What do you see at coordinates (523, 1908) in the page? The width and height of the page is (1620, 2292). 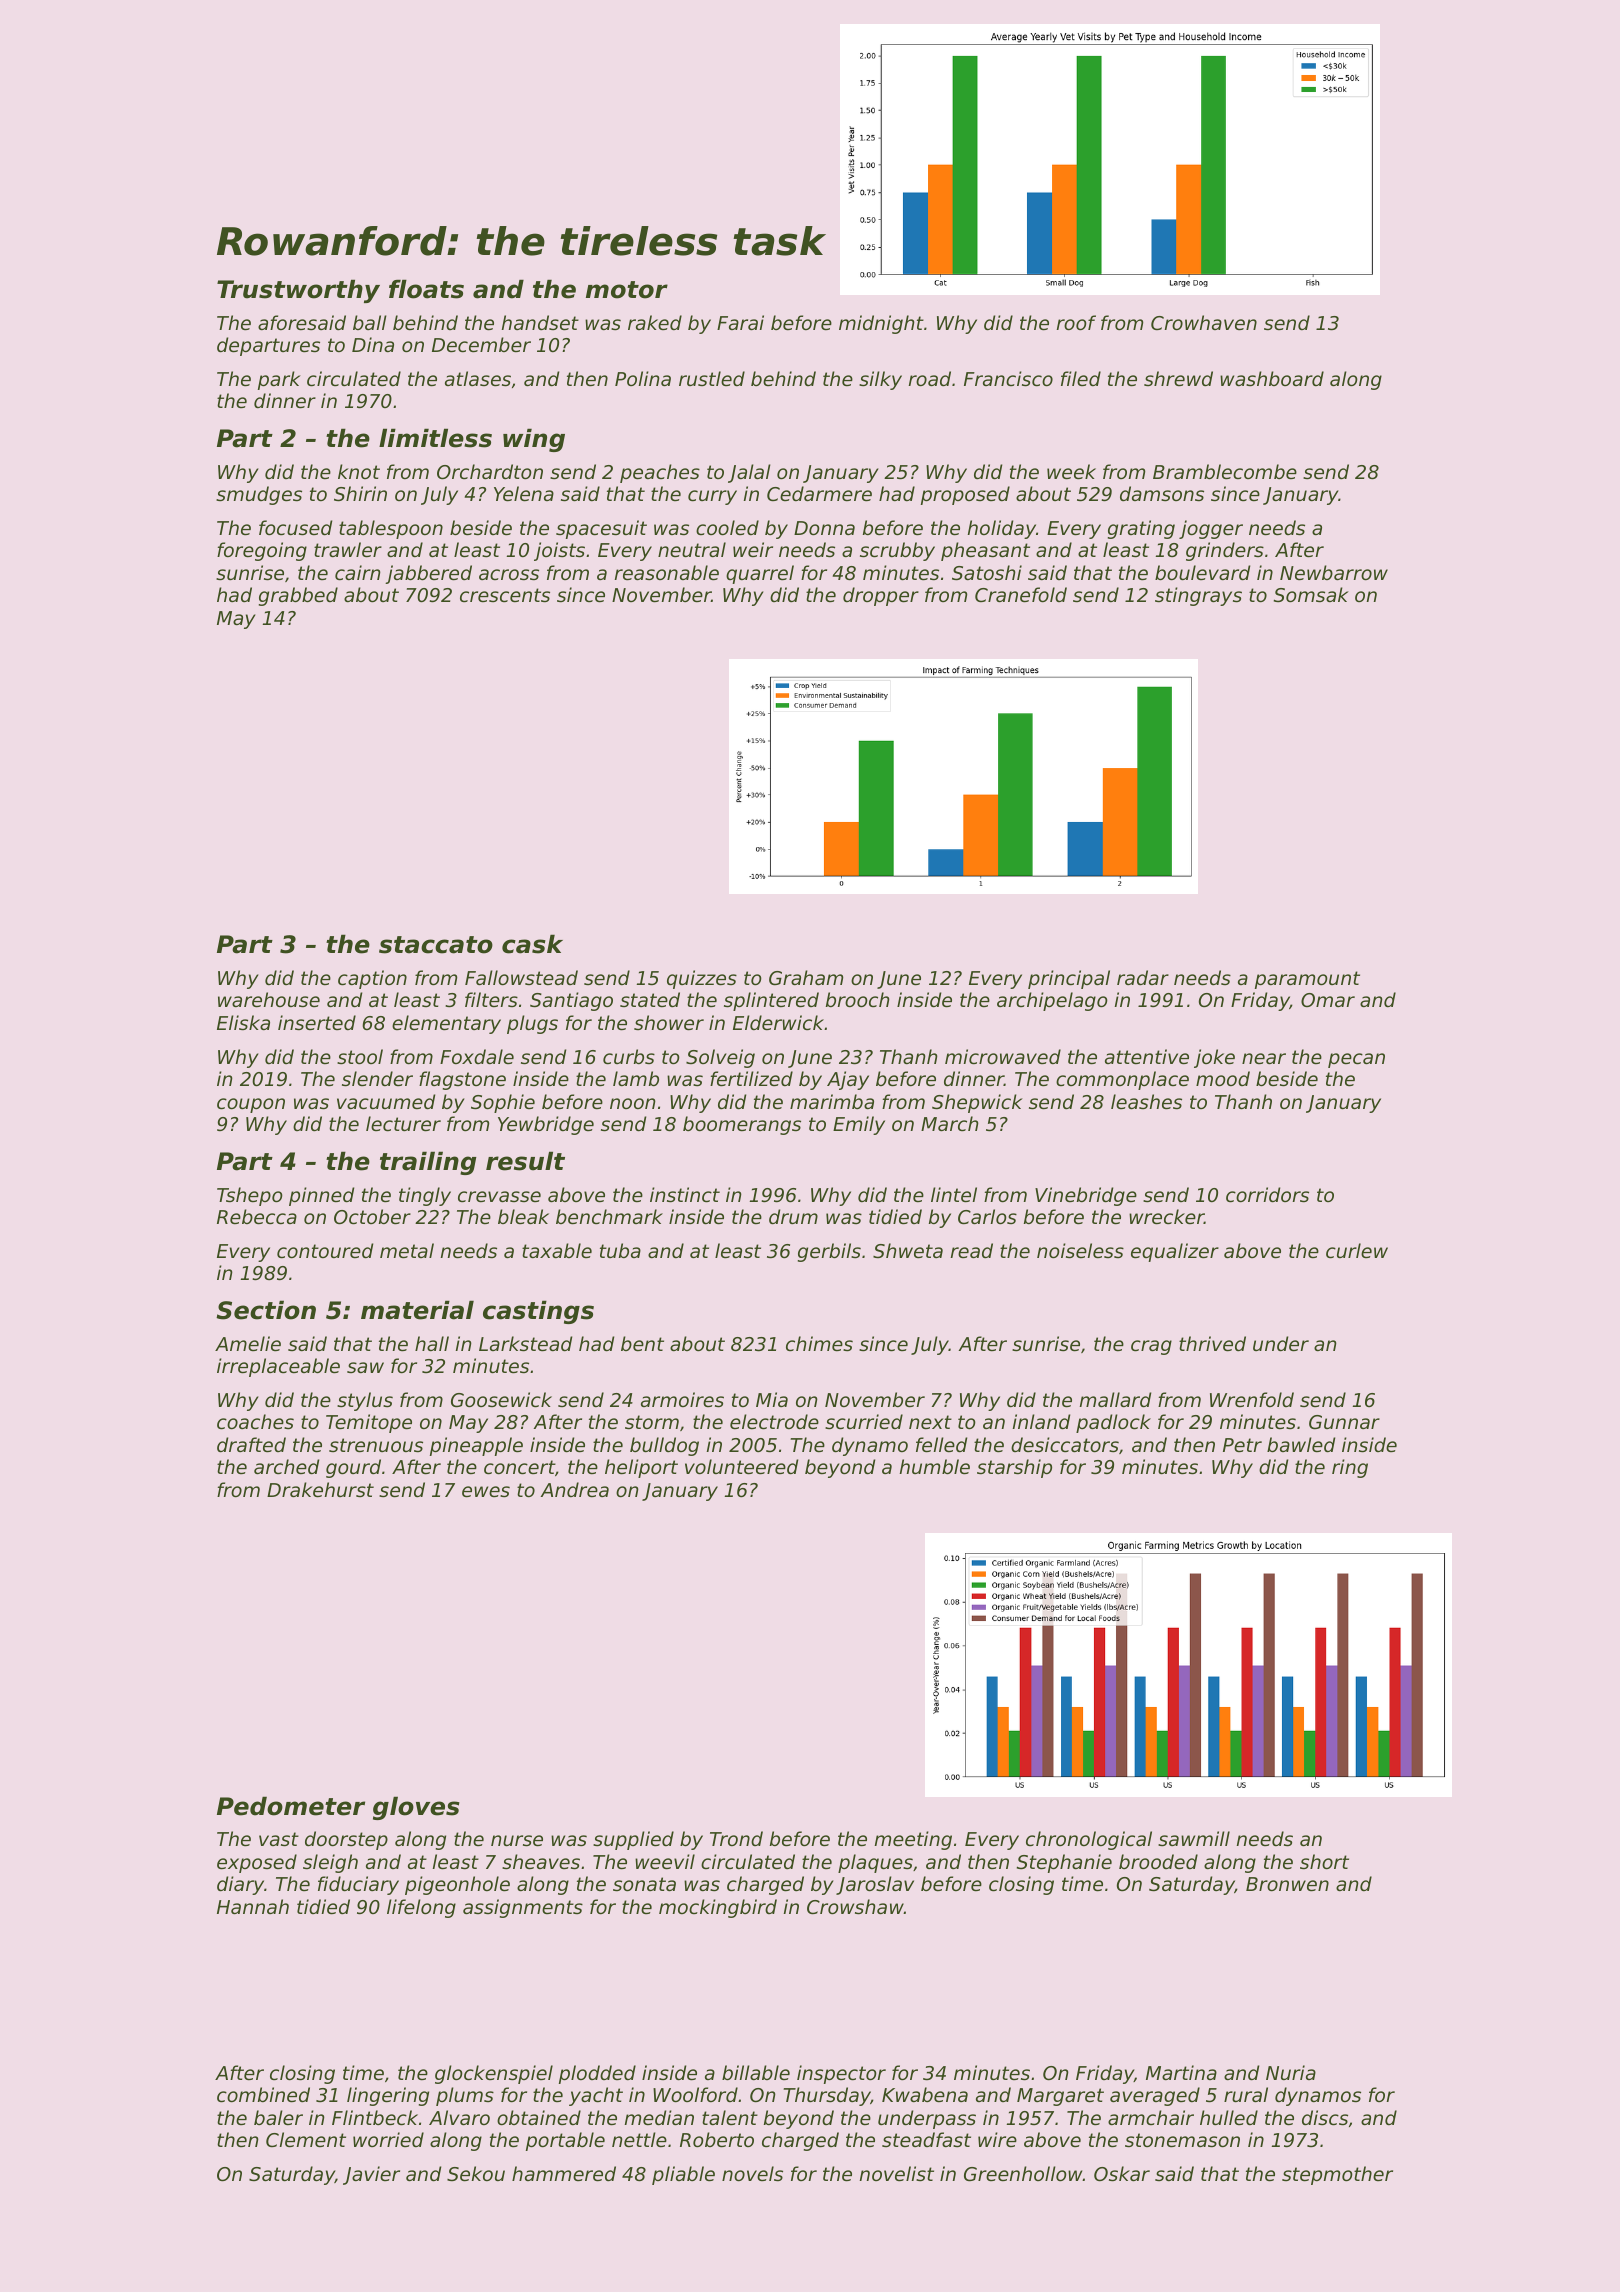 I see `assignments` at bounding box center [523, 1908].
